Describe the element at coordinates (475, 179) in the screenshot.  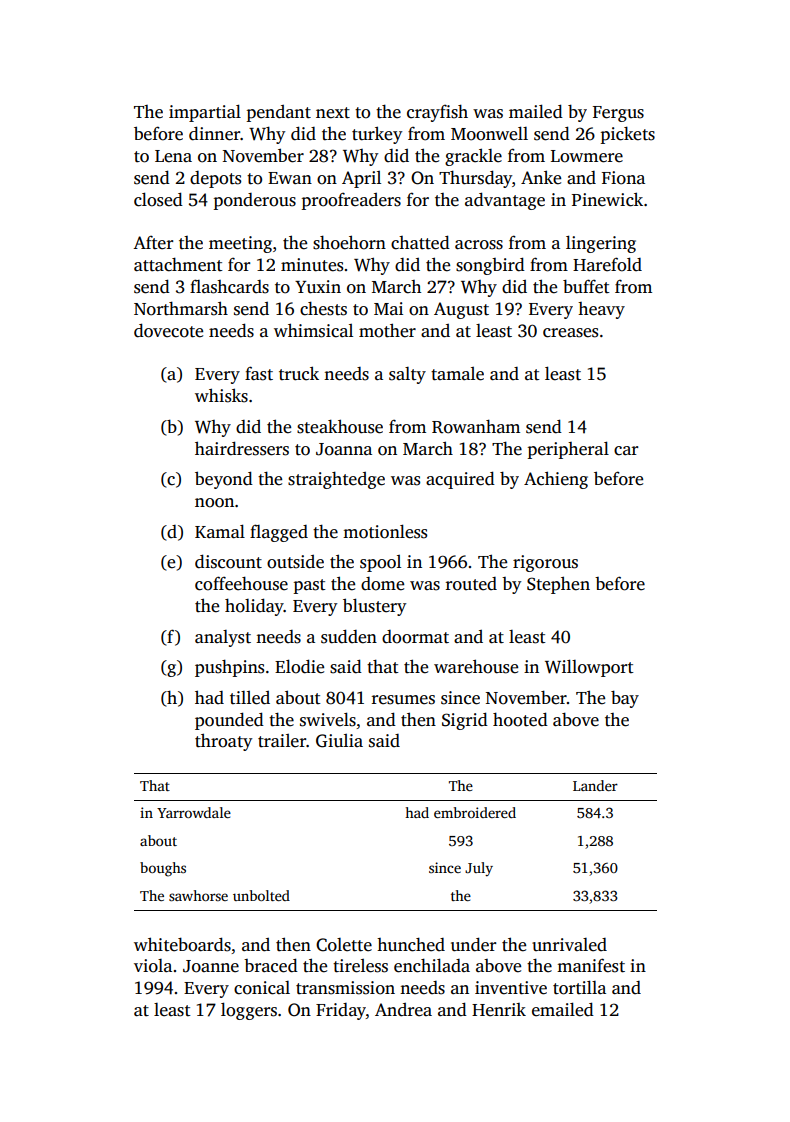
I see `Thursday` at that location.
